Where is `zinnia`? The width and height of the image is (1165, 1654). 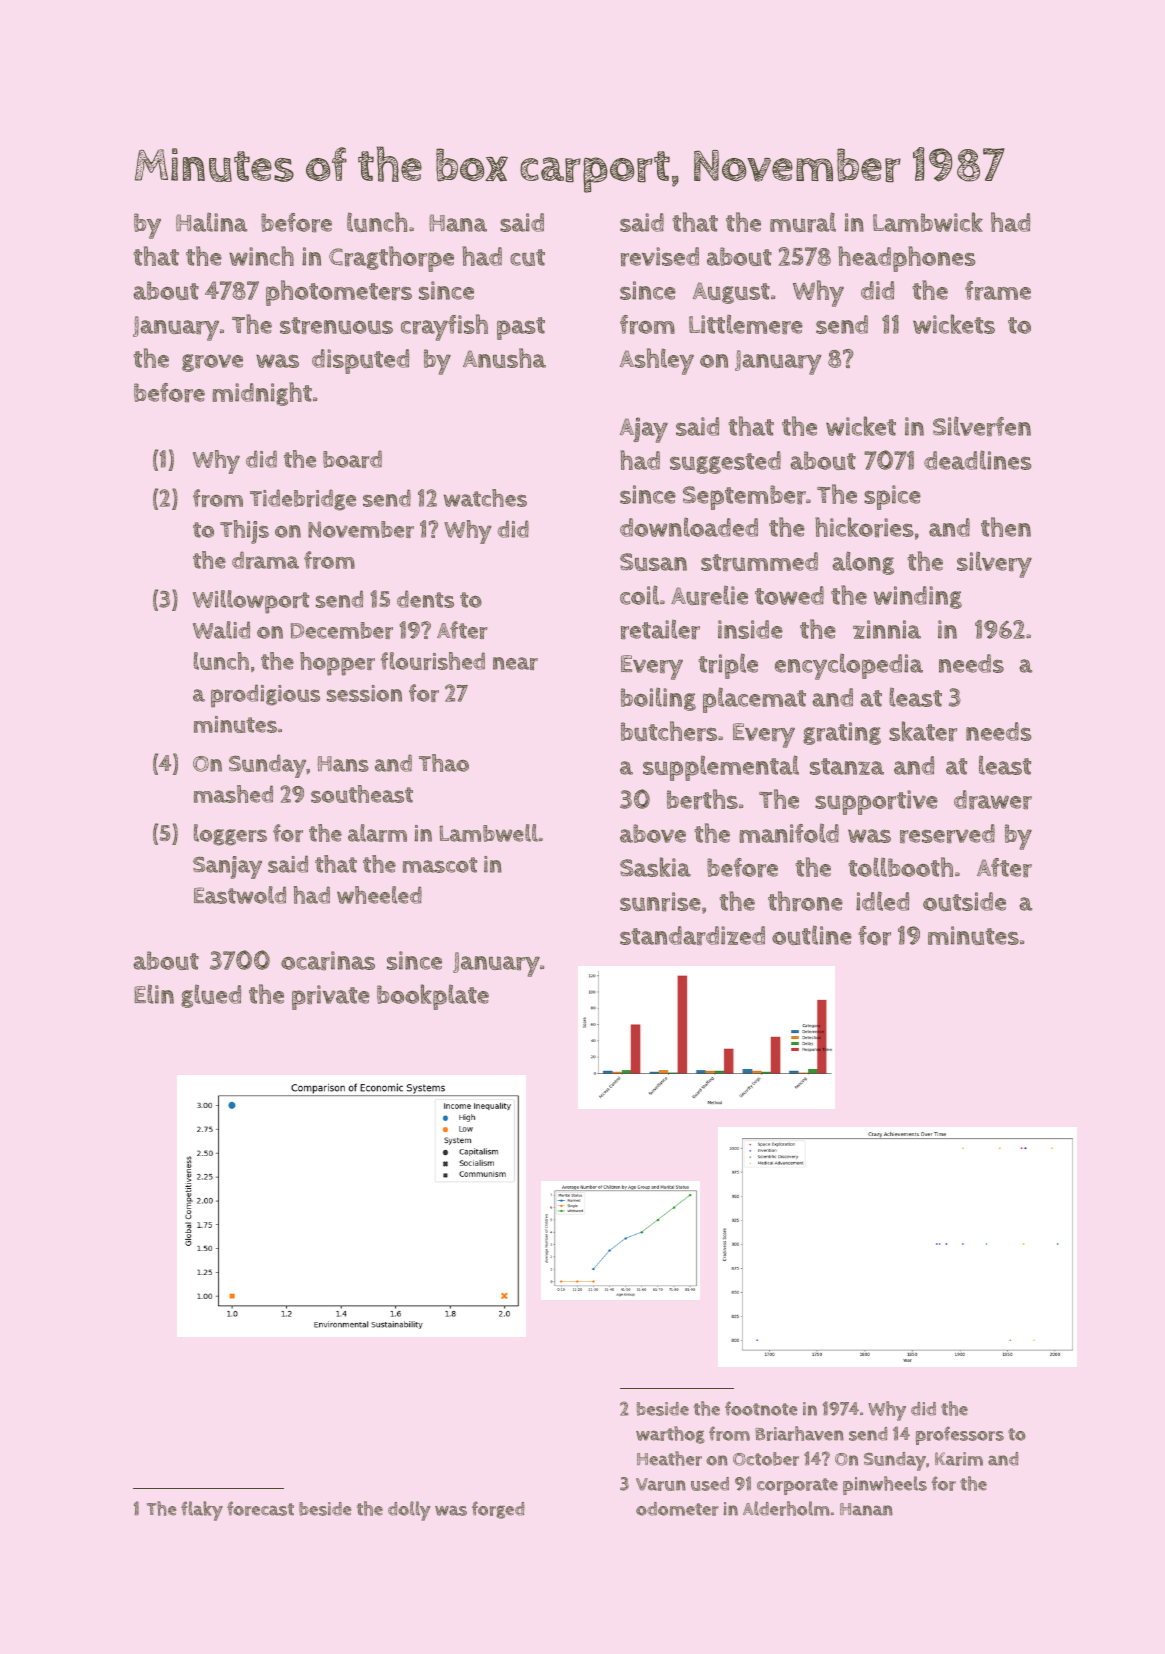 zinnia is located at coordinates (887, 629).
